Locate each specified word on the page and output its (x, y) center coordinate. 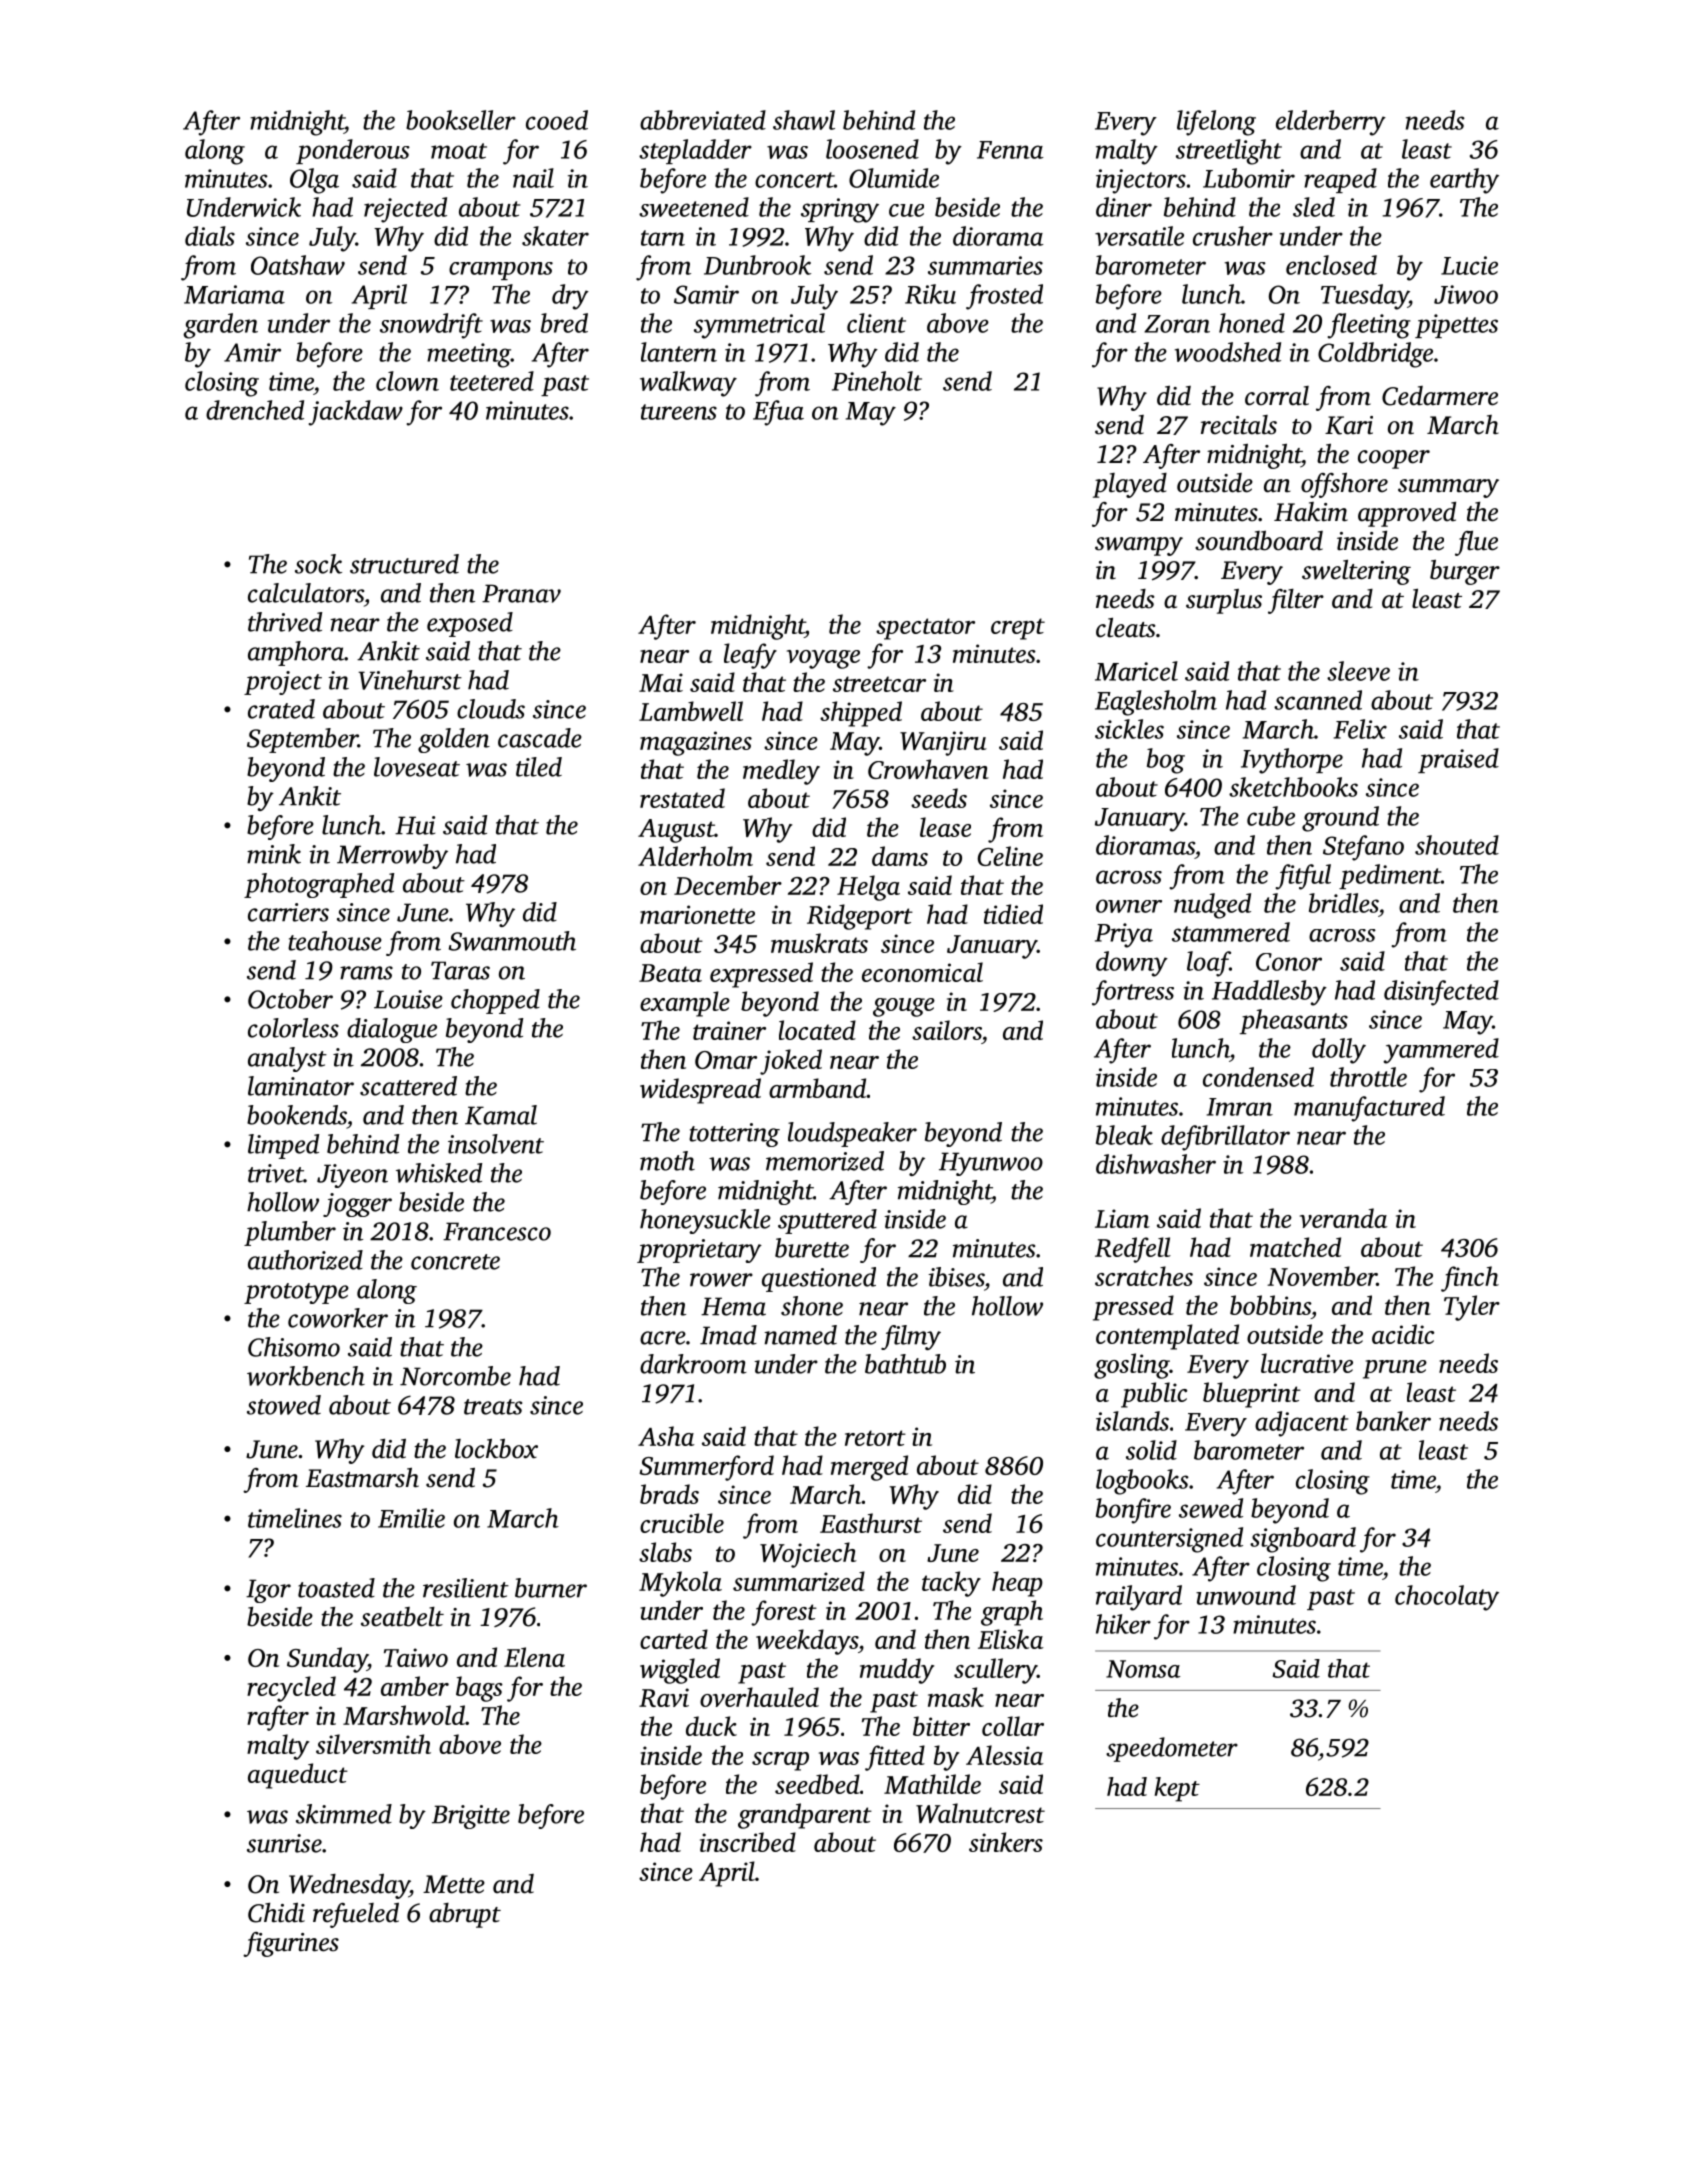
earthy (1464, 181)
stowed (284, 1405)
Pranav (521, 593)
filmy (911, 1337)
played (1130, 485)
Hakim (1311, 512)
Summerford (706, 1468)
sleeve (1358, 671)
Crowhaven (928, 769)
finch (1470, 1279)
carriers (288, 912)
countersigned (1169, 1540)
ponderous (353, 151)
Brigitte (471, 1817)
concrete (455, 1262)
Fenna (1010, 150)
